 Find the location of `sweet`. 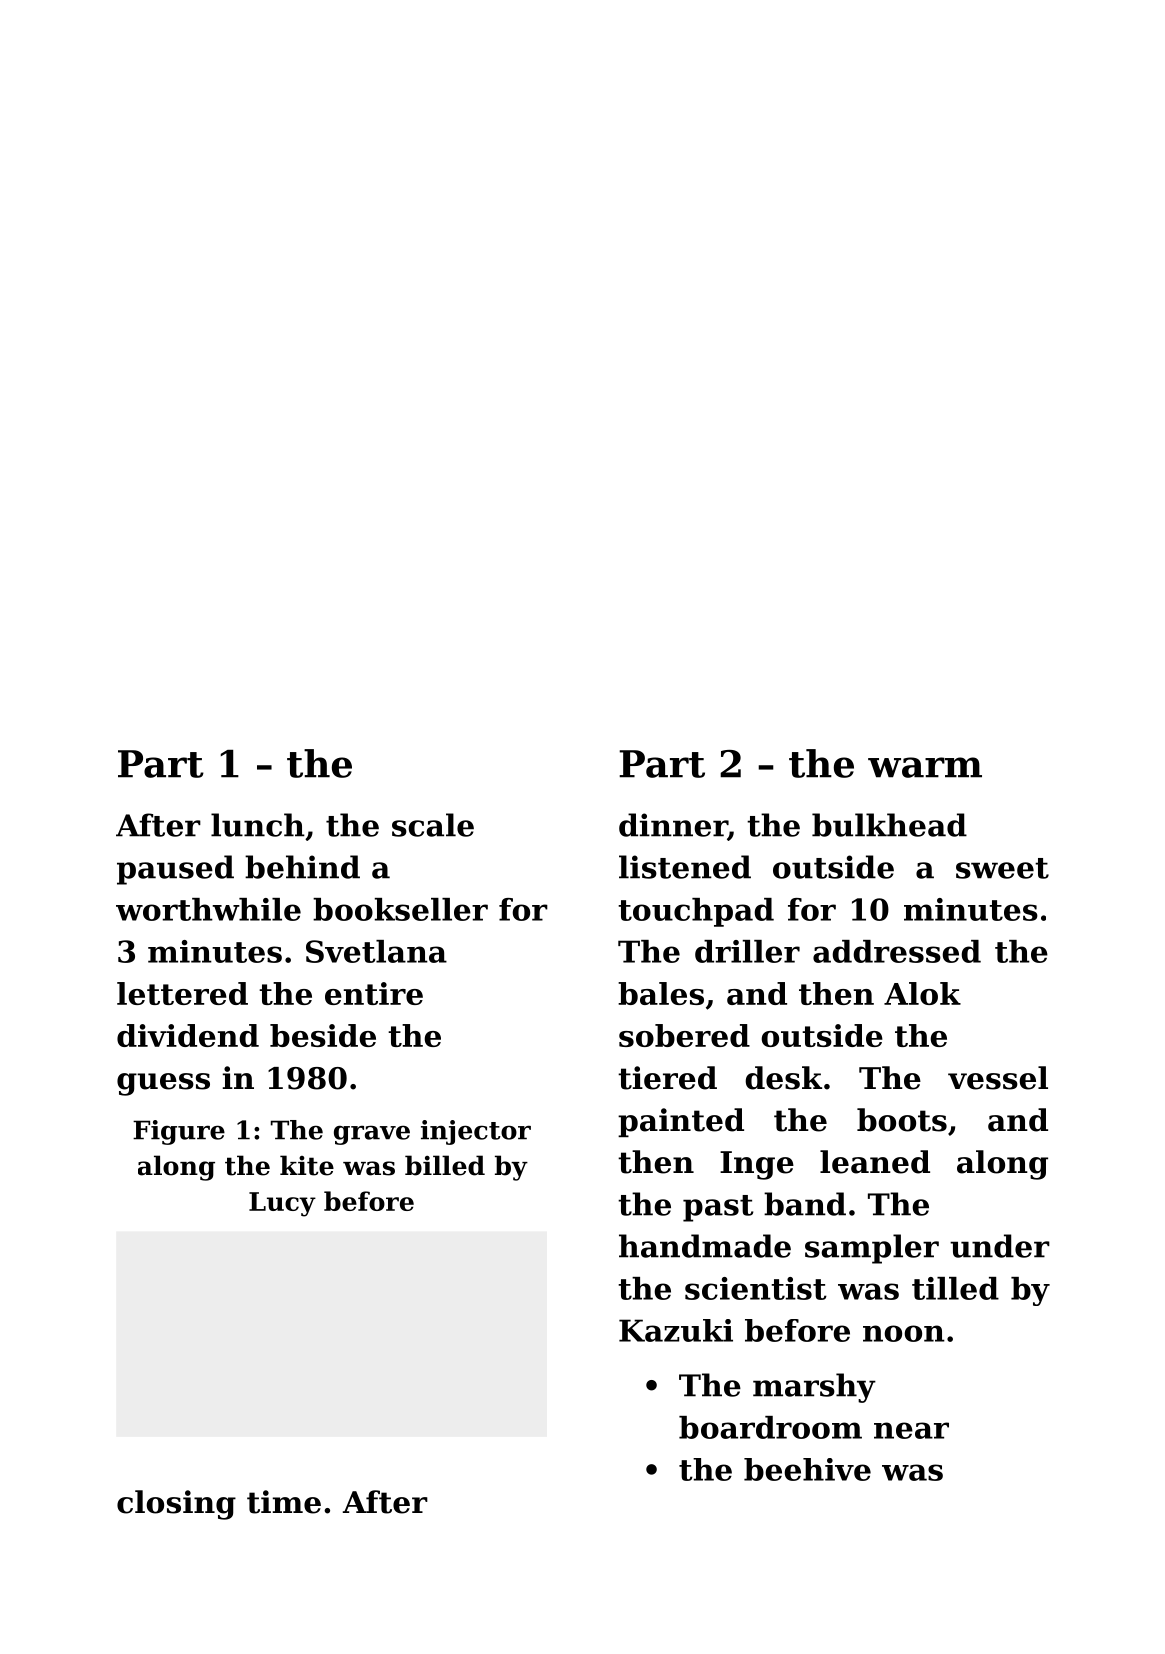

sweet is located at coordinates (1002, 868).
